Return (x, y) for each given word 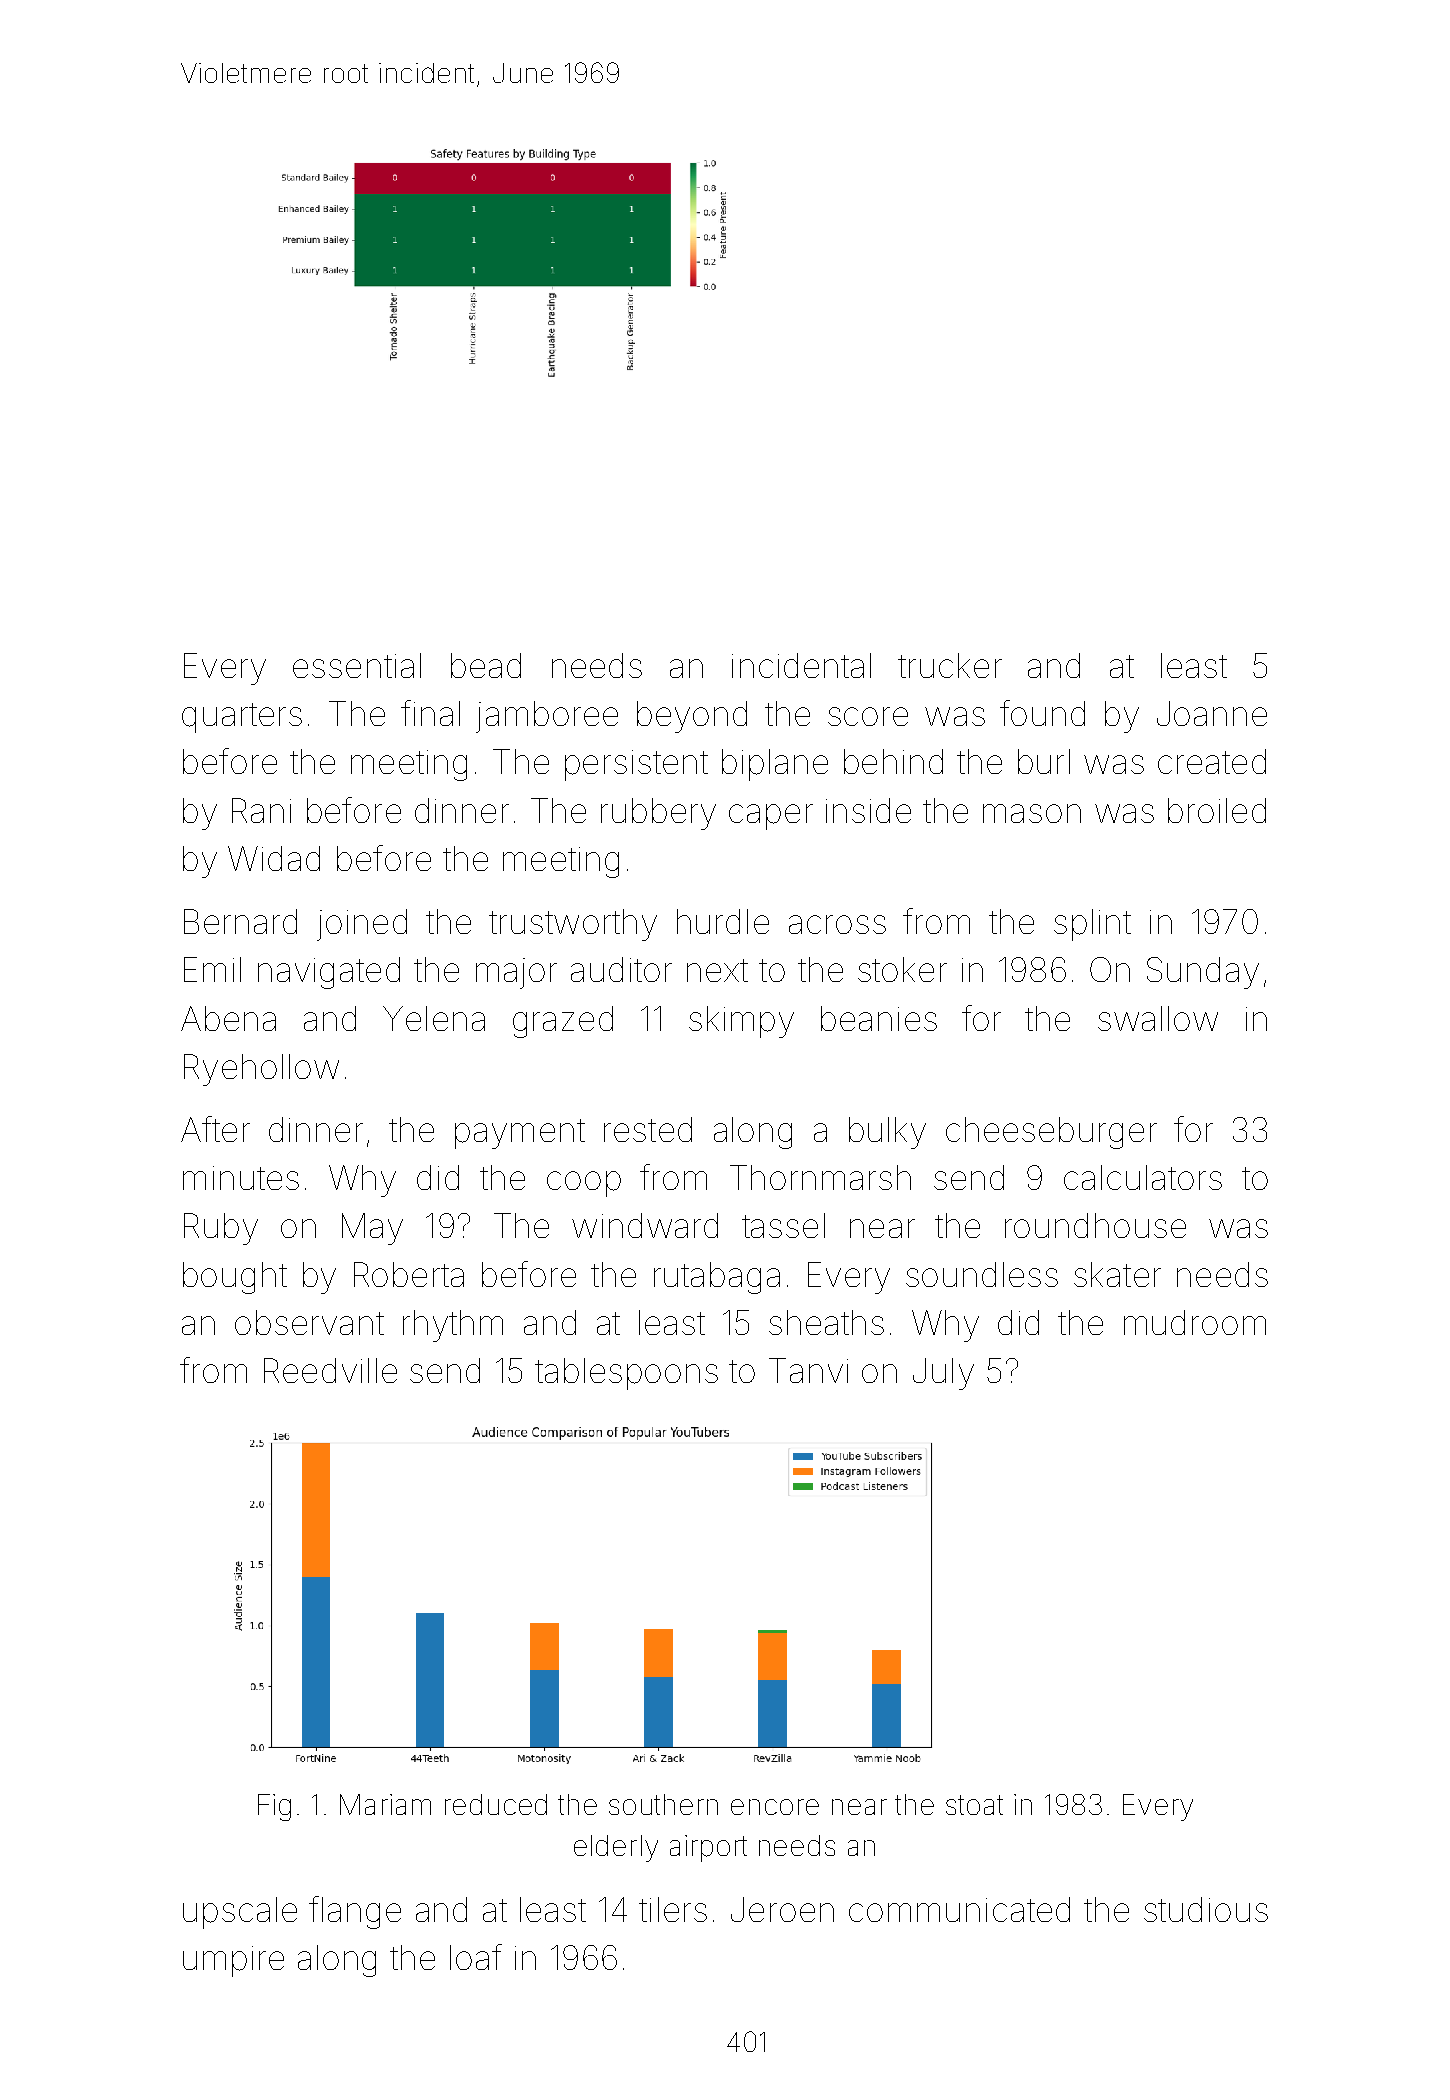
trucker (950, 665)
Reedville (330, 1370)
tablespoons (626, 1374)
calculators (1143, 1177)
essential (357, 665)
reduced (496, 1804)
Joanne (1212, 713)
